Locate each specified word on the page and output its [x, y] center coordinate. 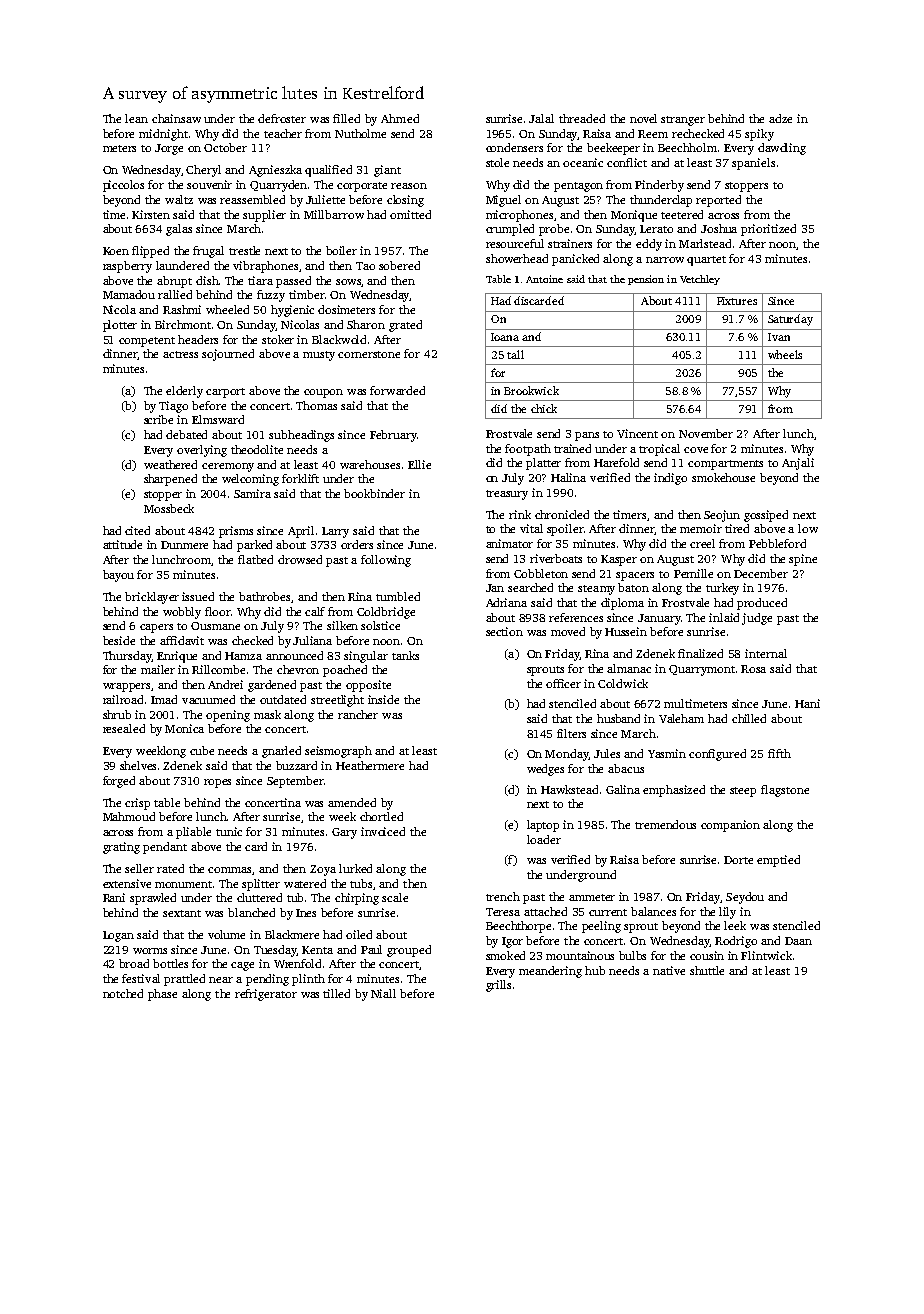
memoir [701, 528]
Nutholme [360, 133]
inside [383, 699]
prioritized [768, 230]
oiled [359, 934]
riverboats [556, 558]
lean [136, 118]
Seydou [745, 898]
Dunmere [184, 545]
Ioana [505, 337]
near [221, 980]
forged [119, 782]
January [659, 619]
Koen [116, 251]
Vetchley [700, 280]
